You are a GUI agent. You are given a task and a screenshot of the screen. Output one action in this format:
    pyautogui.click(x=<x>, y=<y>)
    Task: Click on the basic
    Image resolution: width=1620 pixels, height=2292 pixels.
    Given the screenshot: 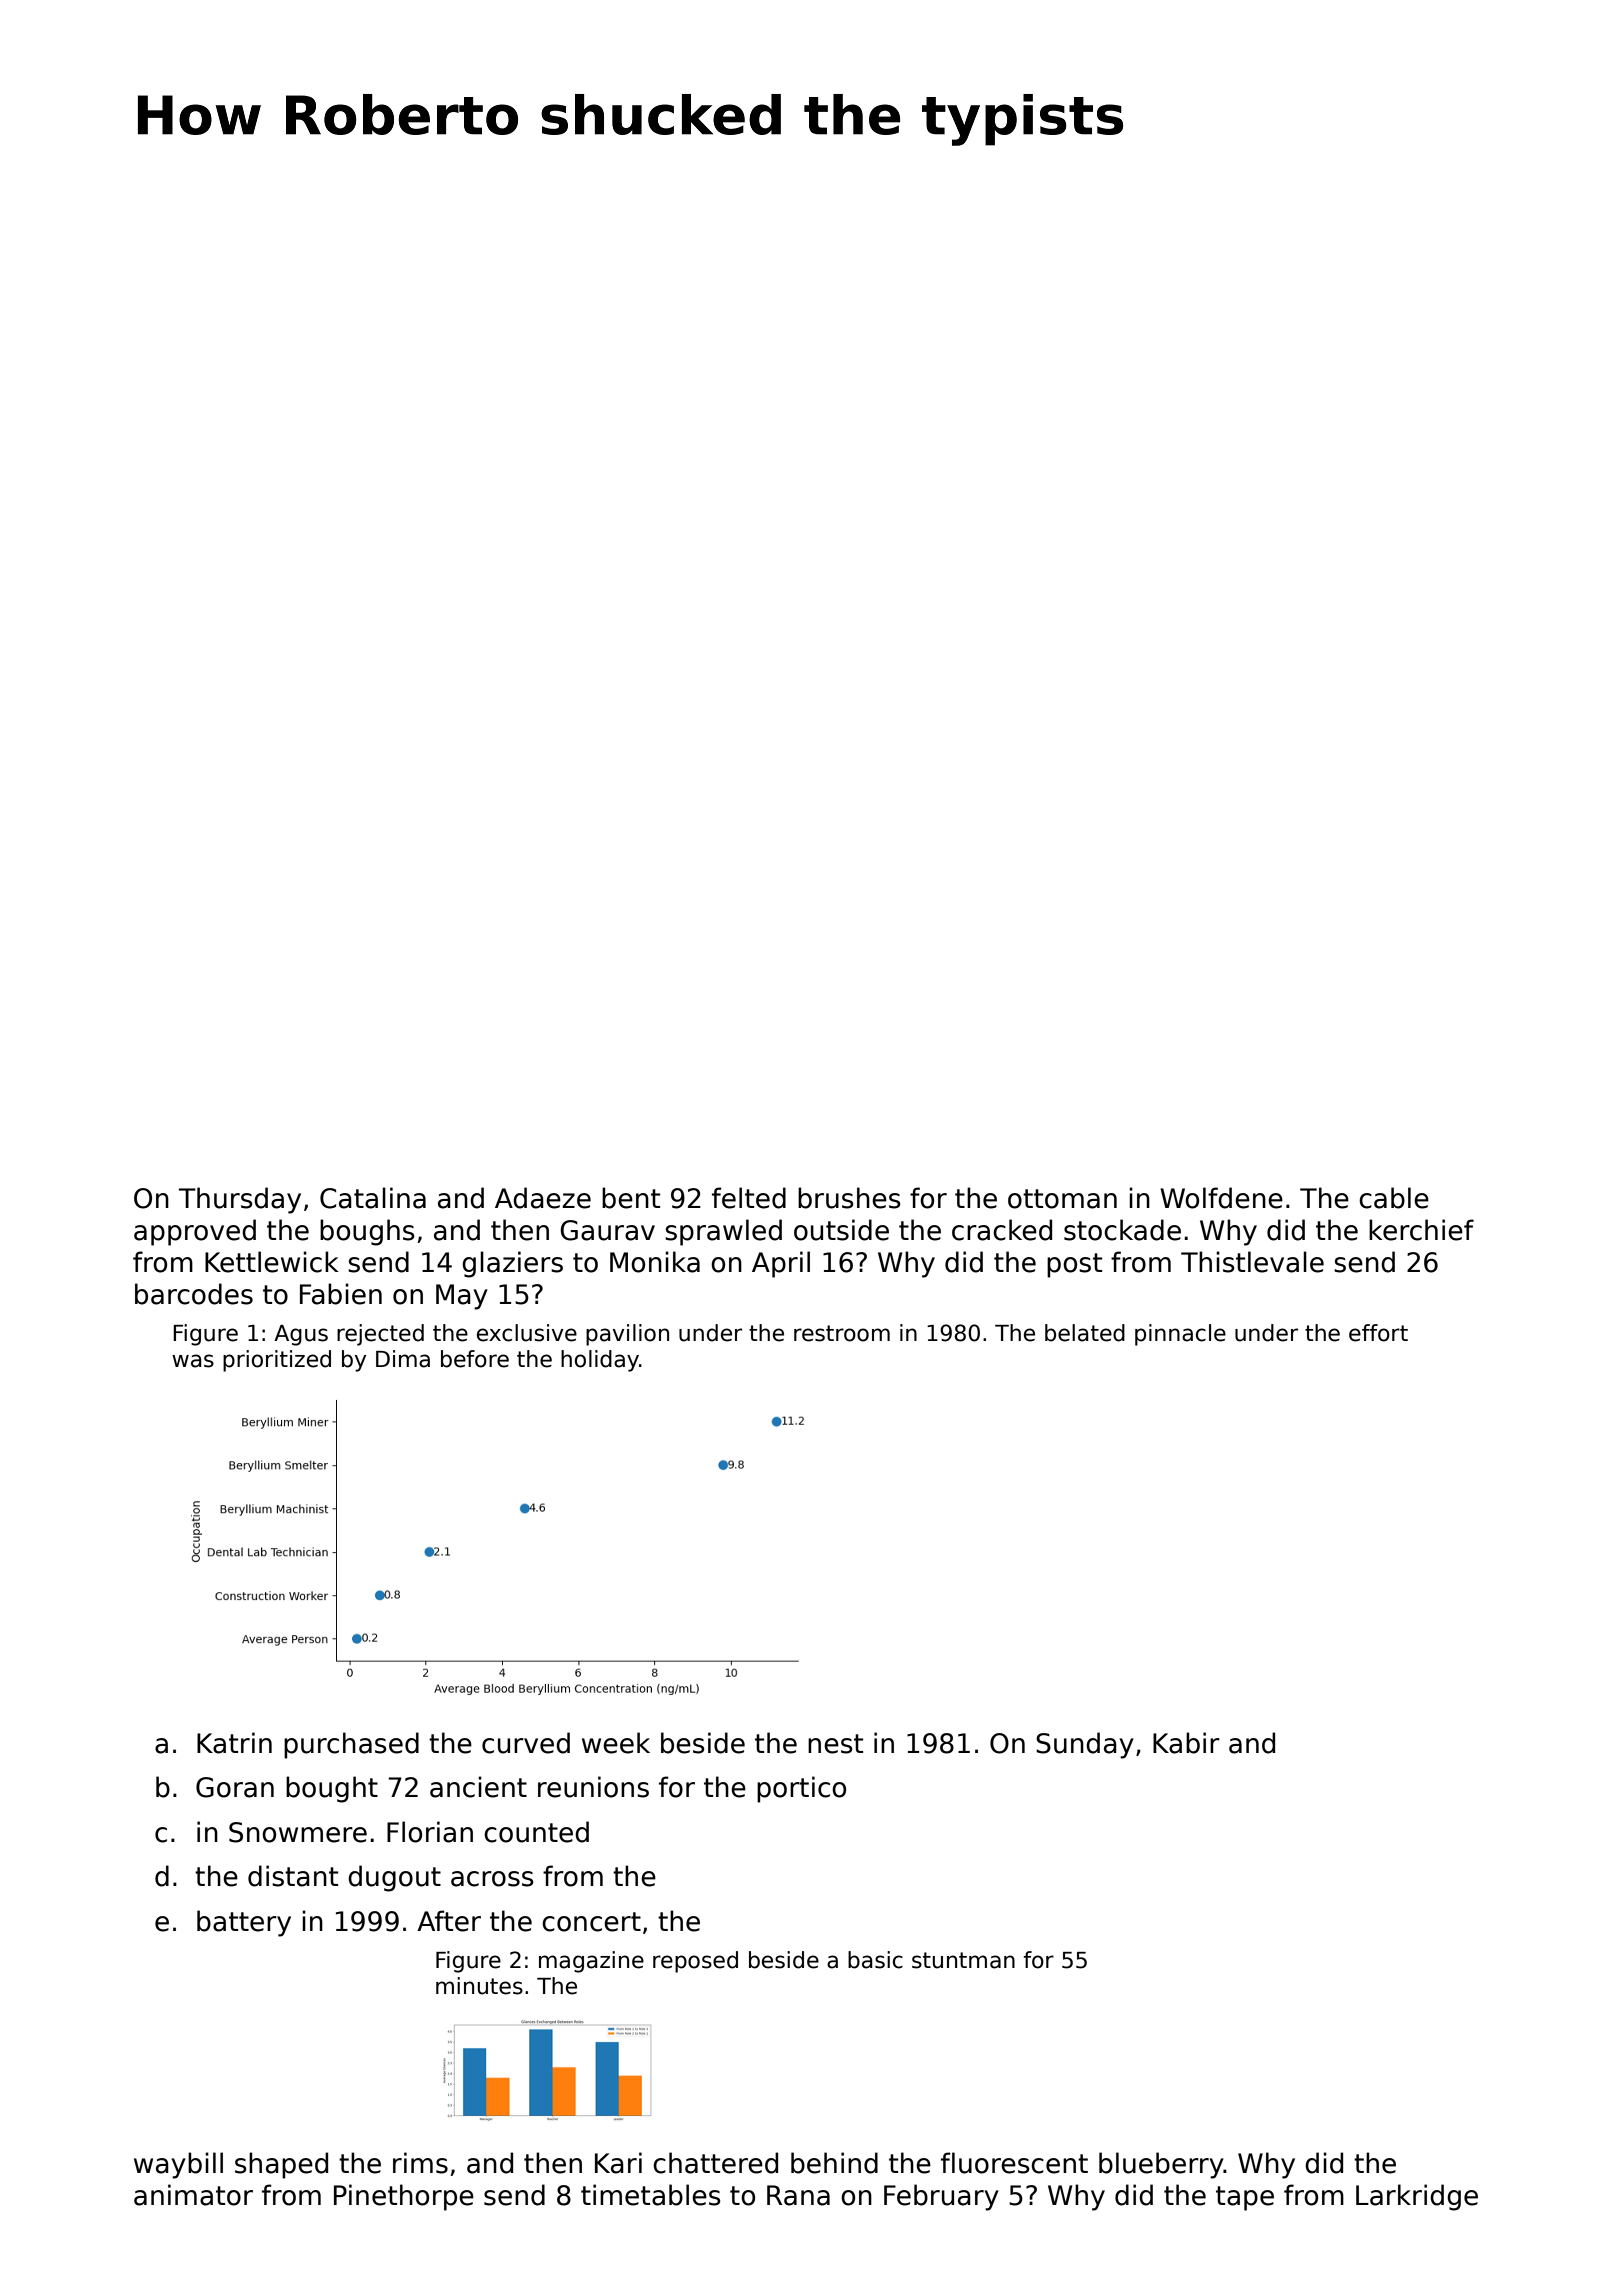 What is the action you would take?
    pyautogui.click(x=875, y=1960)
